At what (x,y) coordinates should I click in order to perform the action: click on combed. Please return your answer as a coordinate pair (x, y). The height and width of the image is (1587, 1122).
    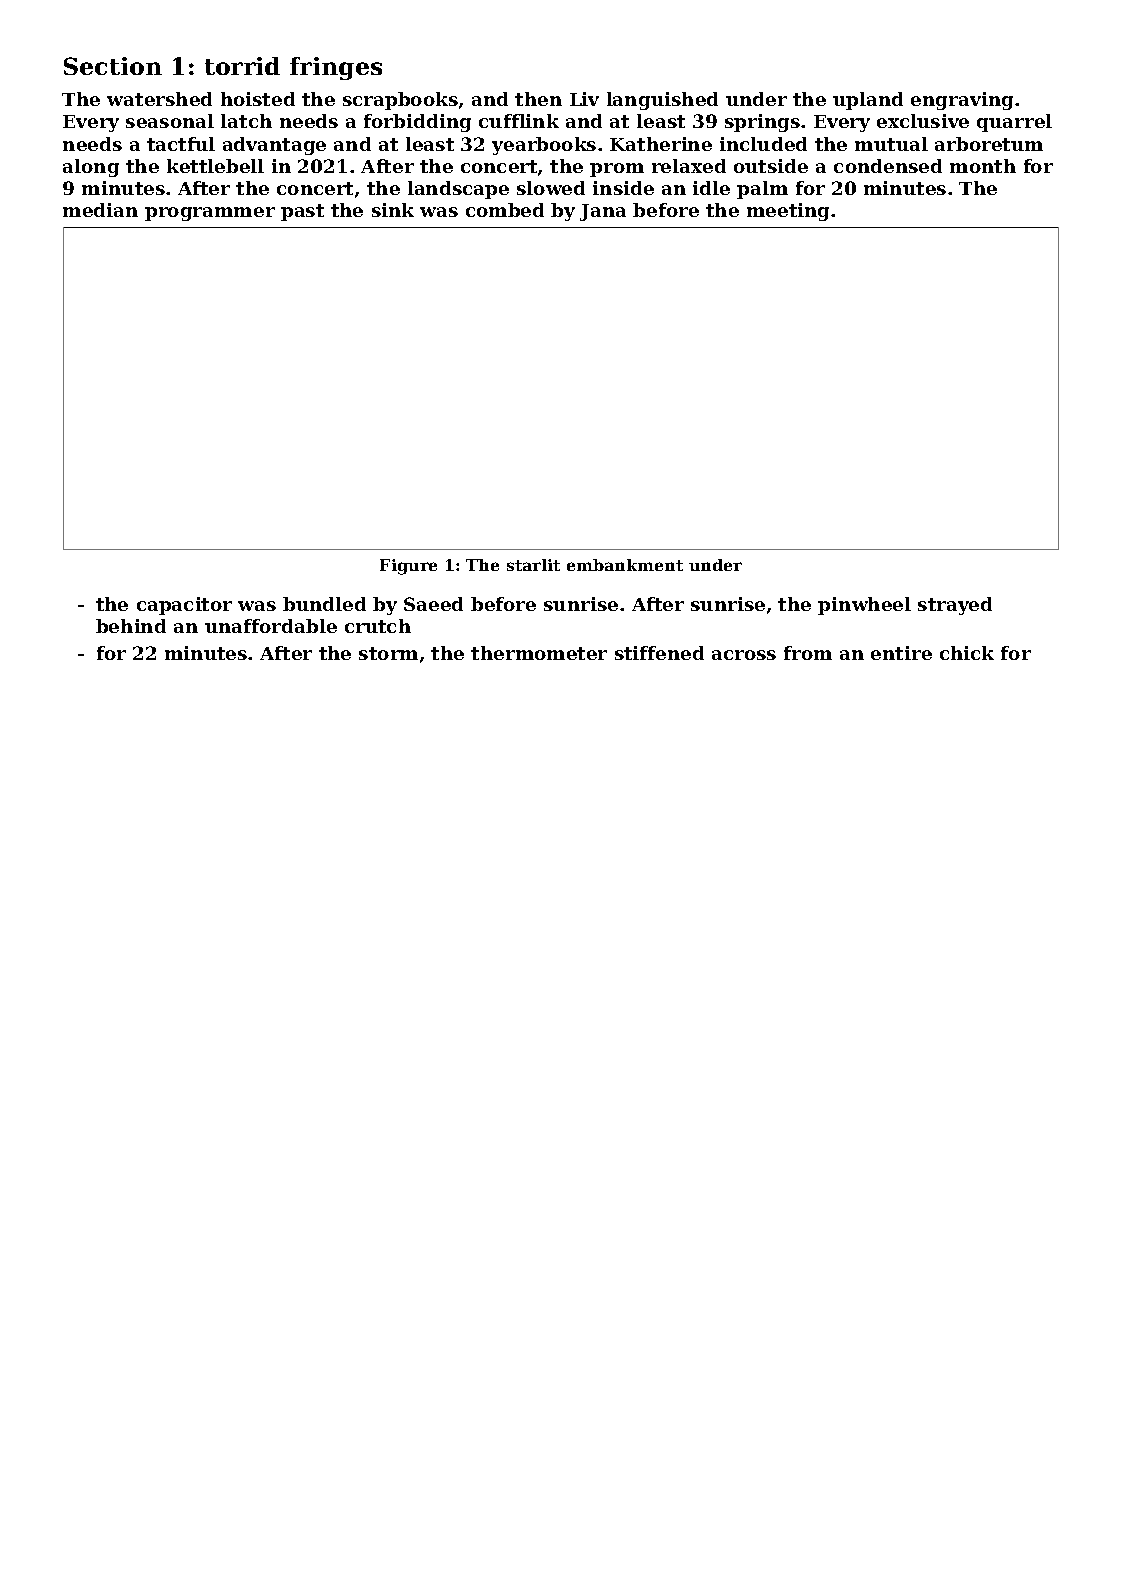
    Looking at the image, I should click on (505, 210).
